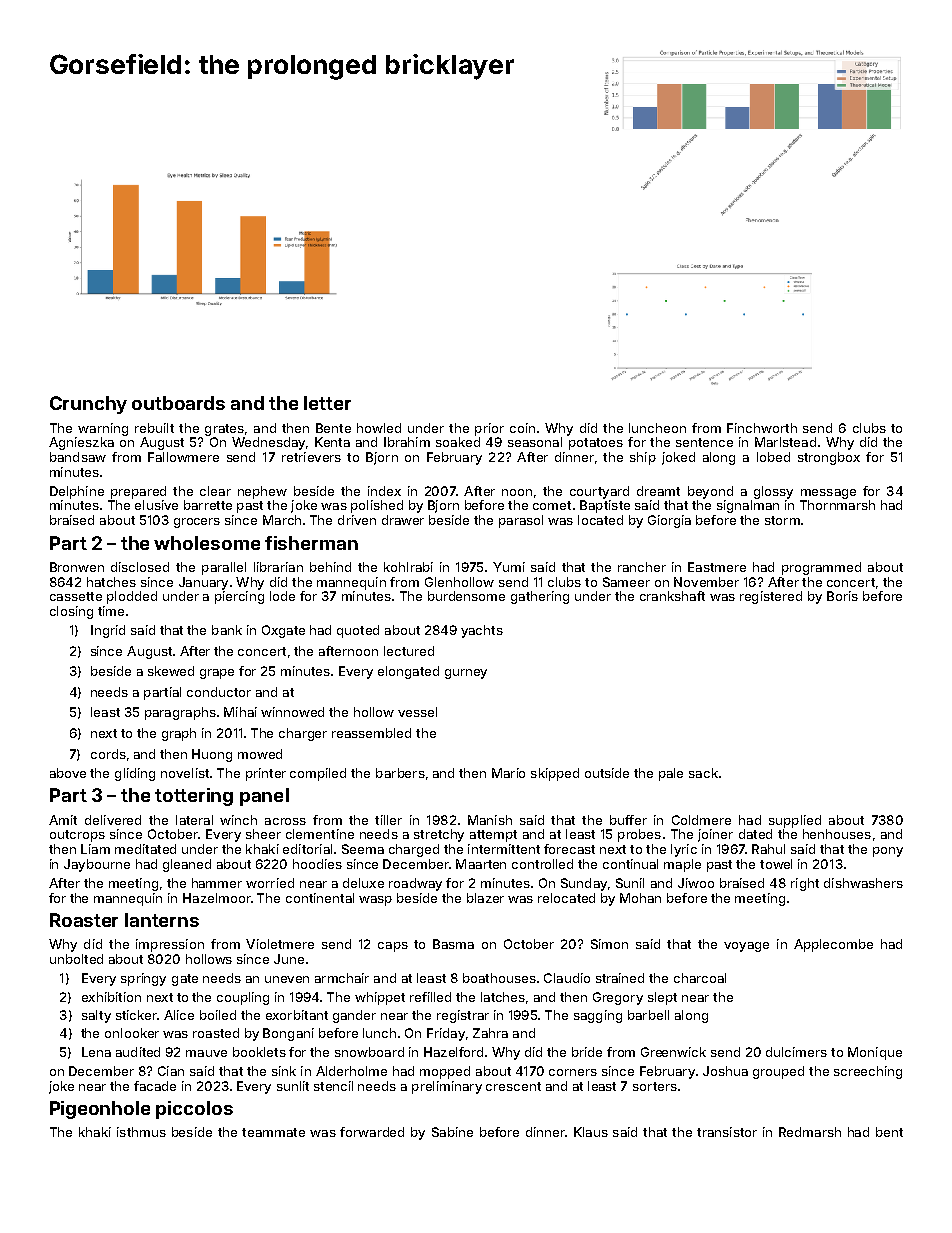 Image resolution: width=952 pixels, height=1233 pixels. Describe the element at coordinates (415, 884) in the page. I see `roadway` at that location.
